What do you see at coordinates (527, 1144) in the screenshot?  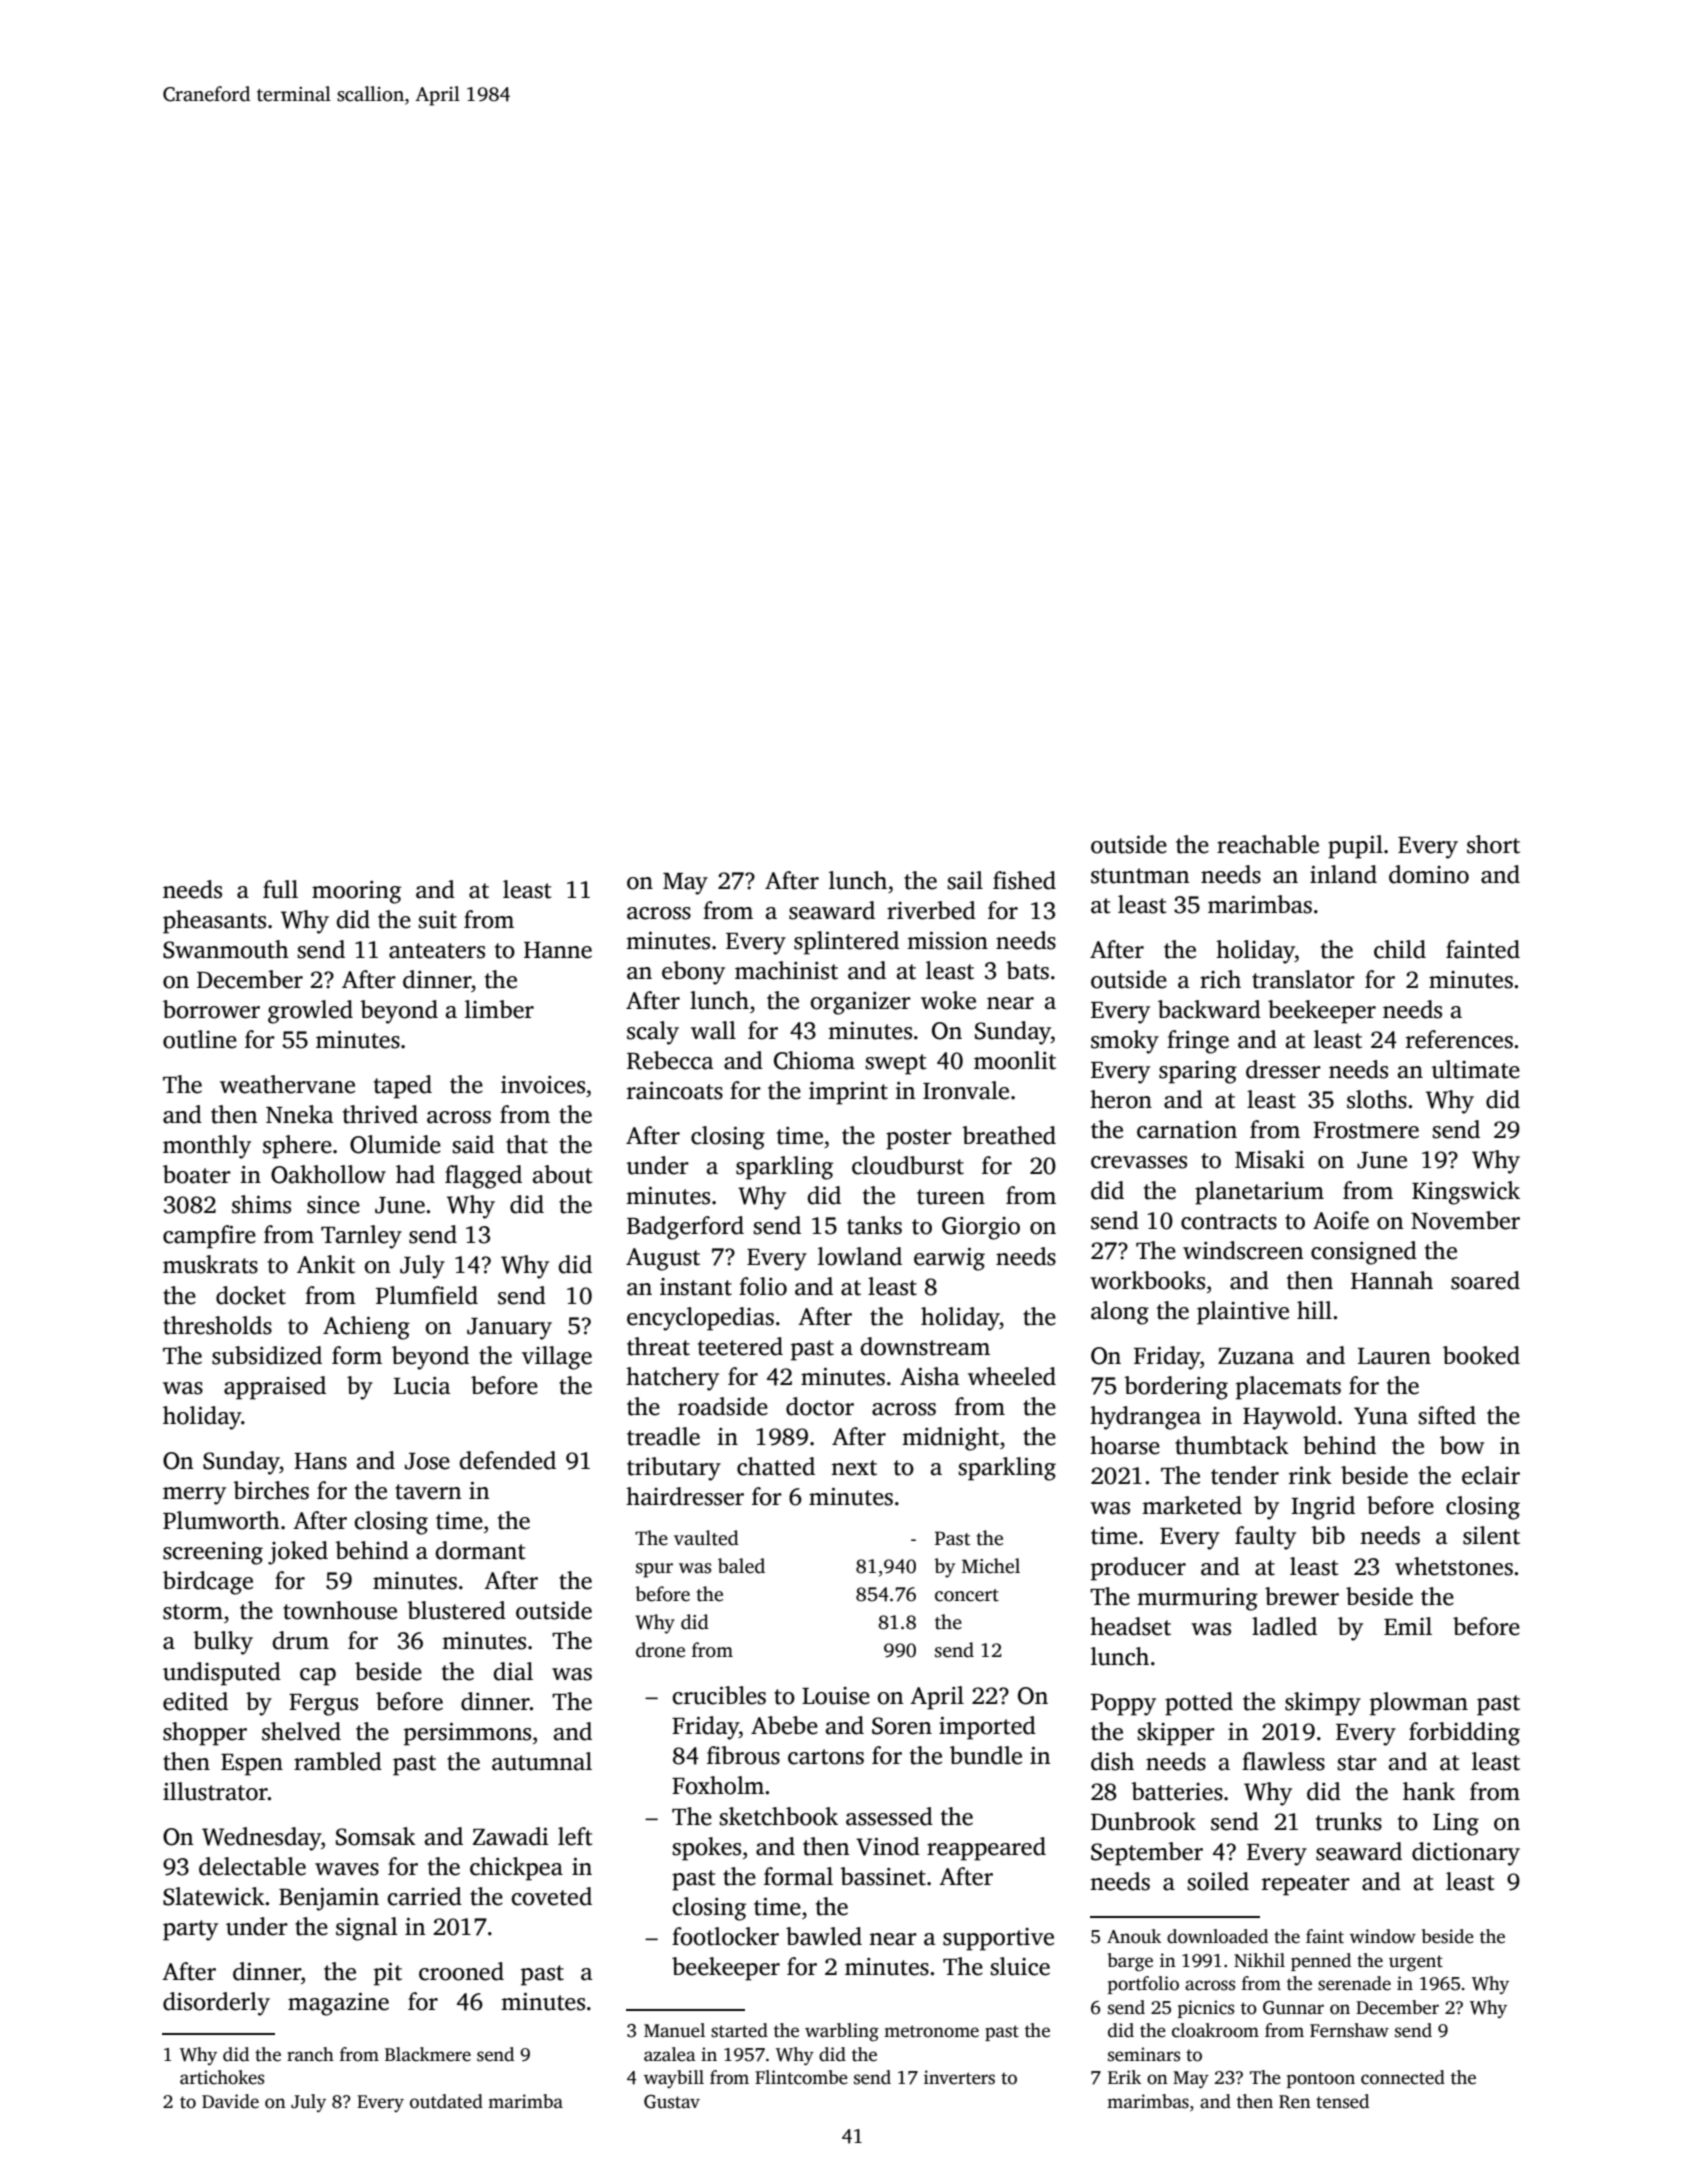 I see `that` at bounding box center [527, 1144].
